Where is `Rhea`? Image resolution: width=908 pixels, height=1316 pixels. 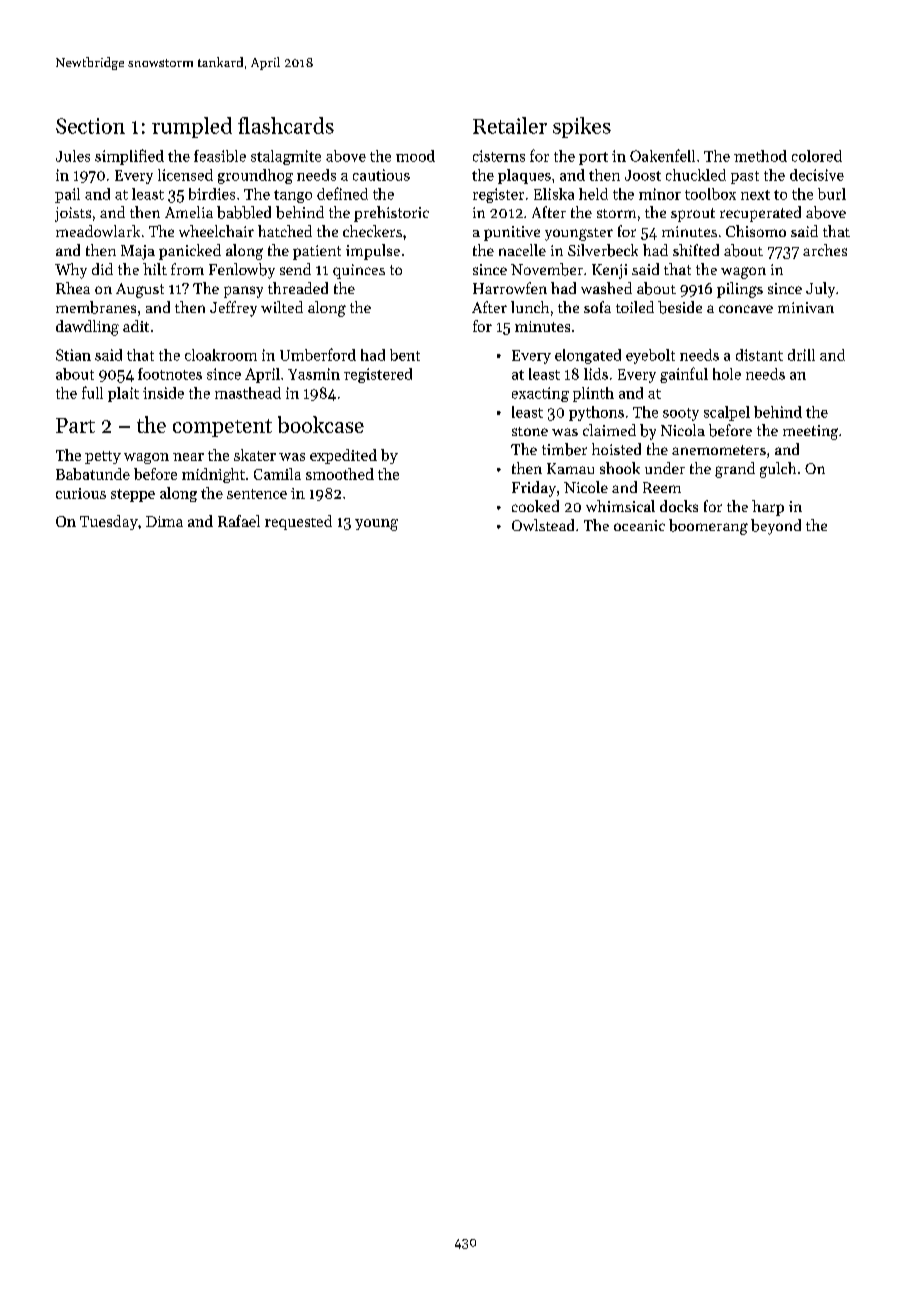
Rhea is located at coordinates (73, 288).
